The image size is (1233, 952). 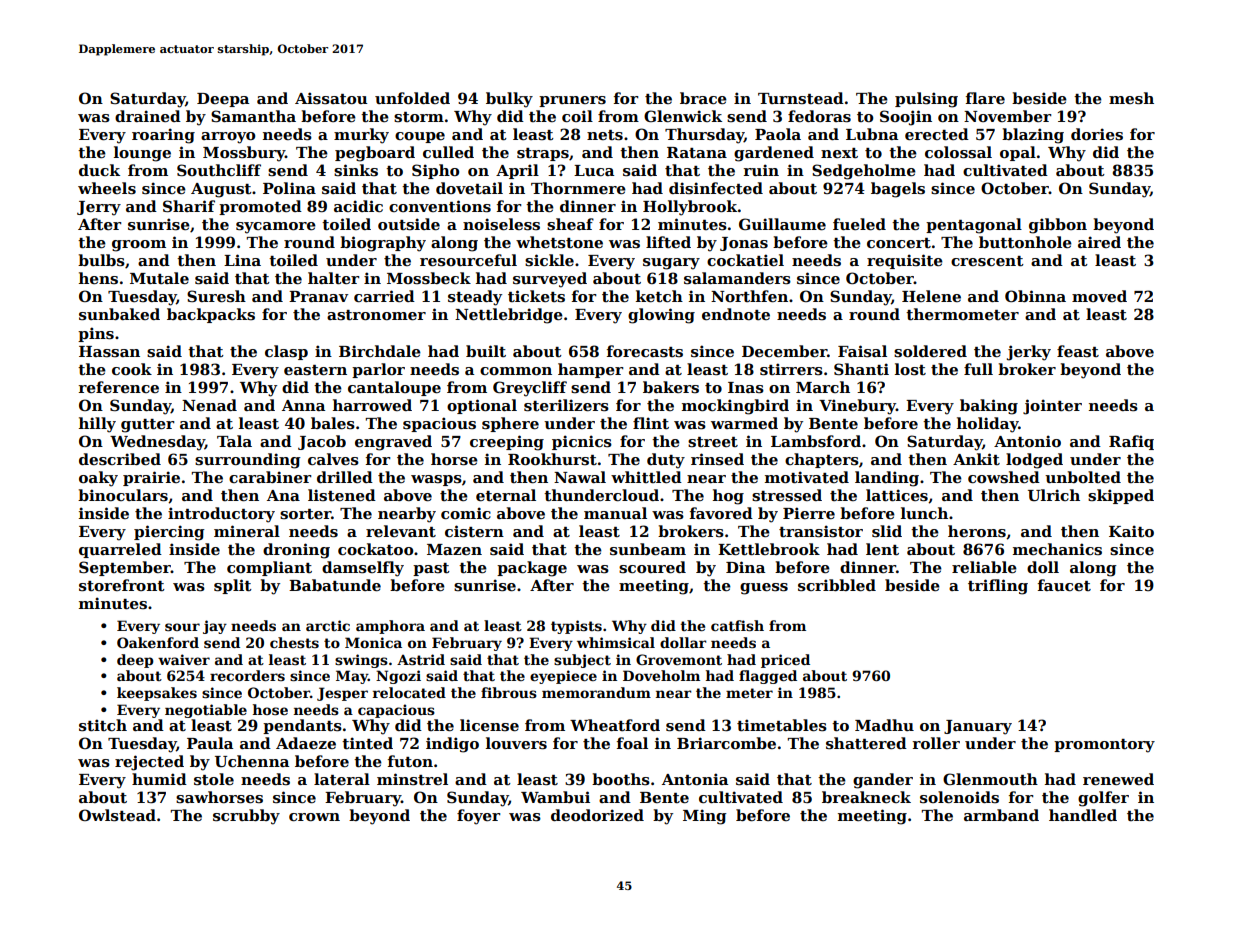 What do you see at coordinates (206, 711) in the image?
I see `negotiable` at bounding box center [206, 711].
